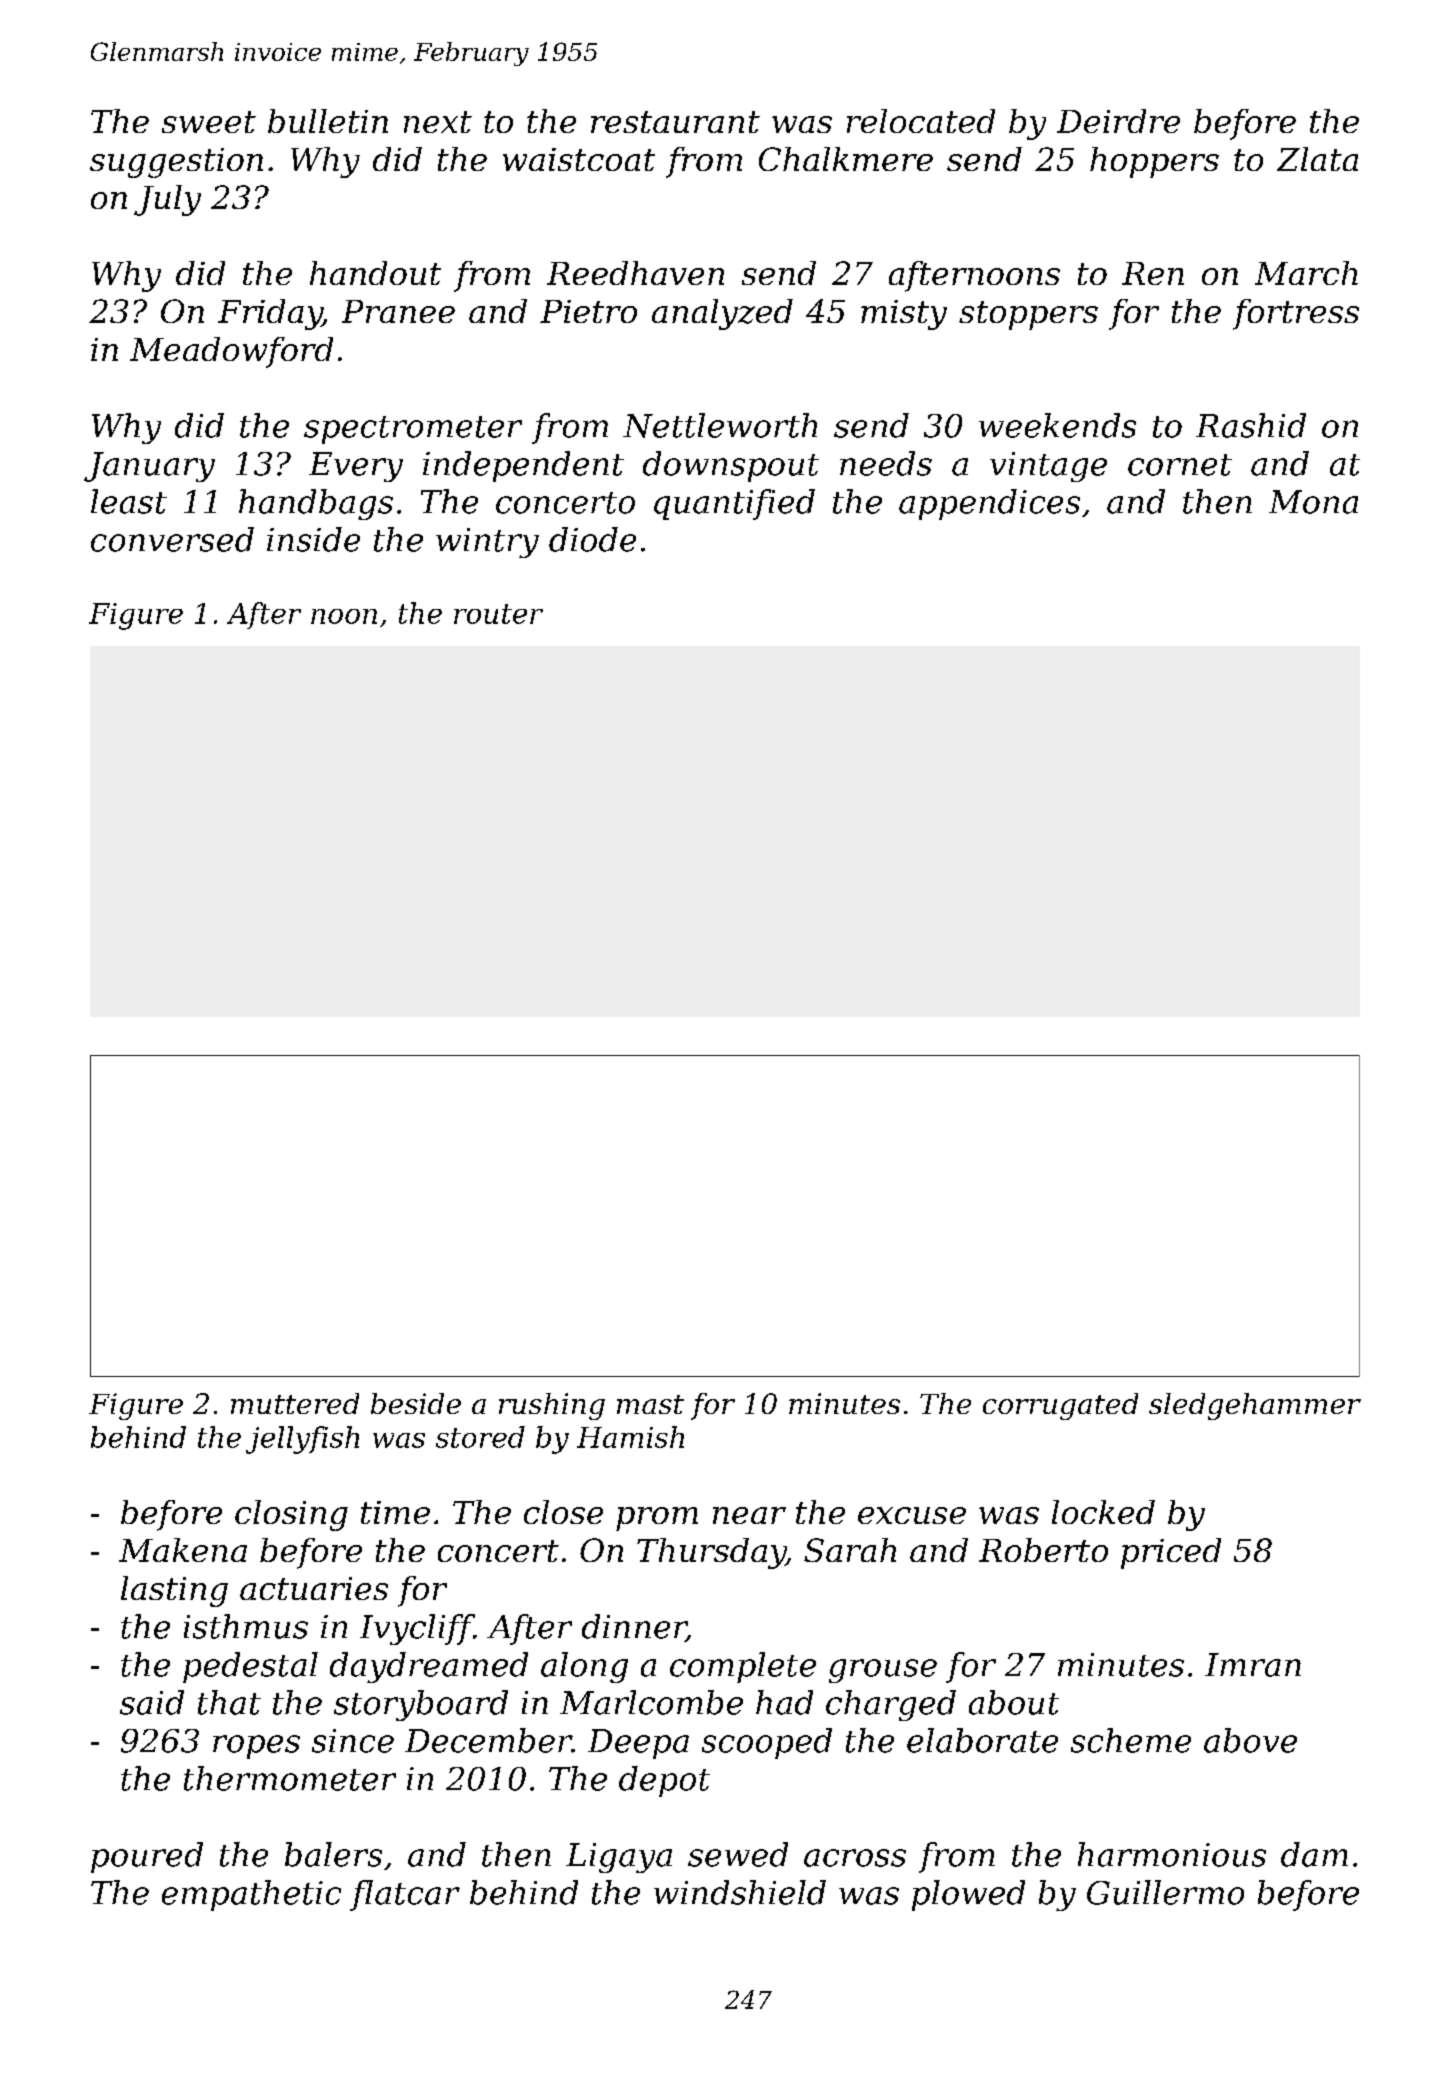 Image resolution: width=1450 pixels, height=2100 pixels. What do you see at coordinates (989, 504) in the screenshot?
I see `appendices` at bounding box center [989, 504].
